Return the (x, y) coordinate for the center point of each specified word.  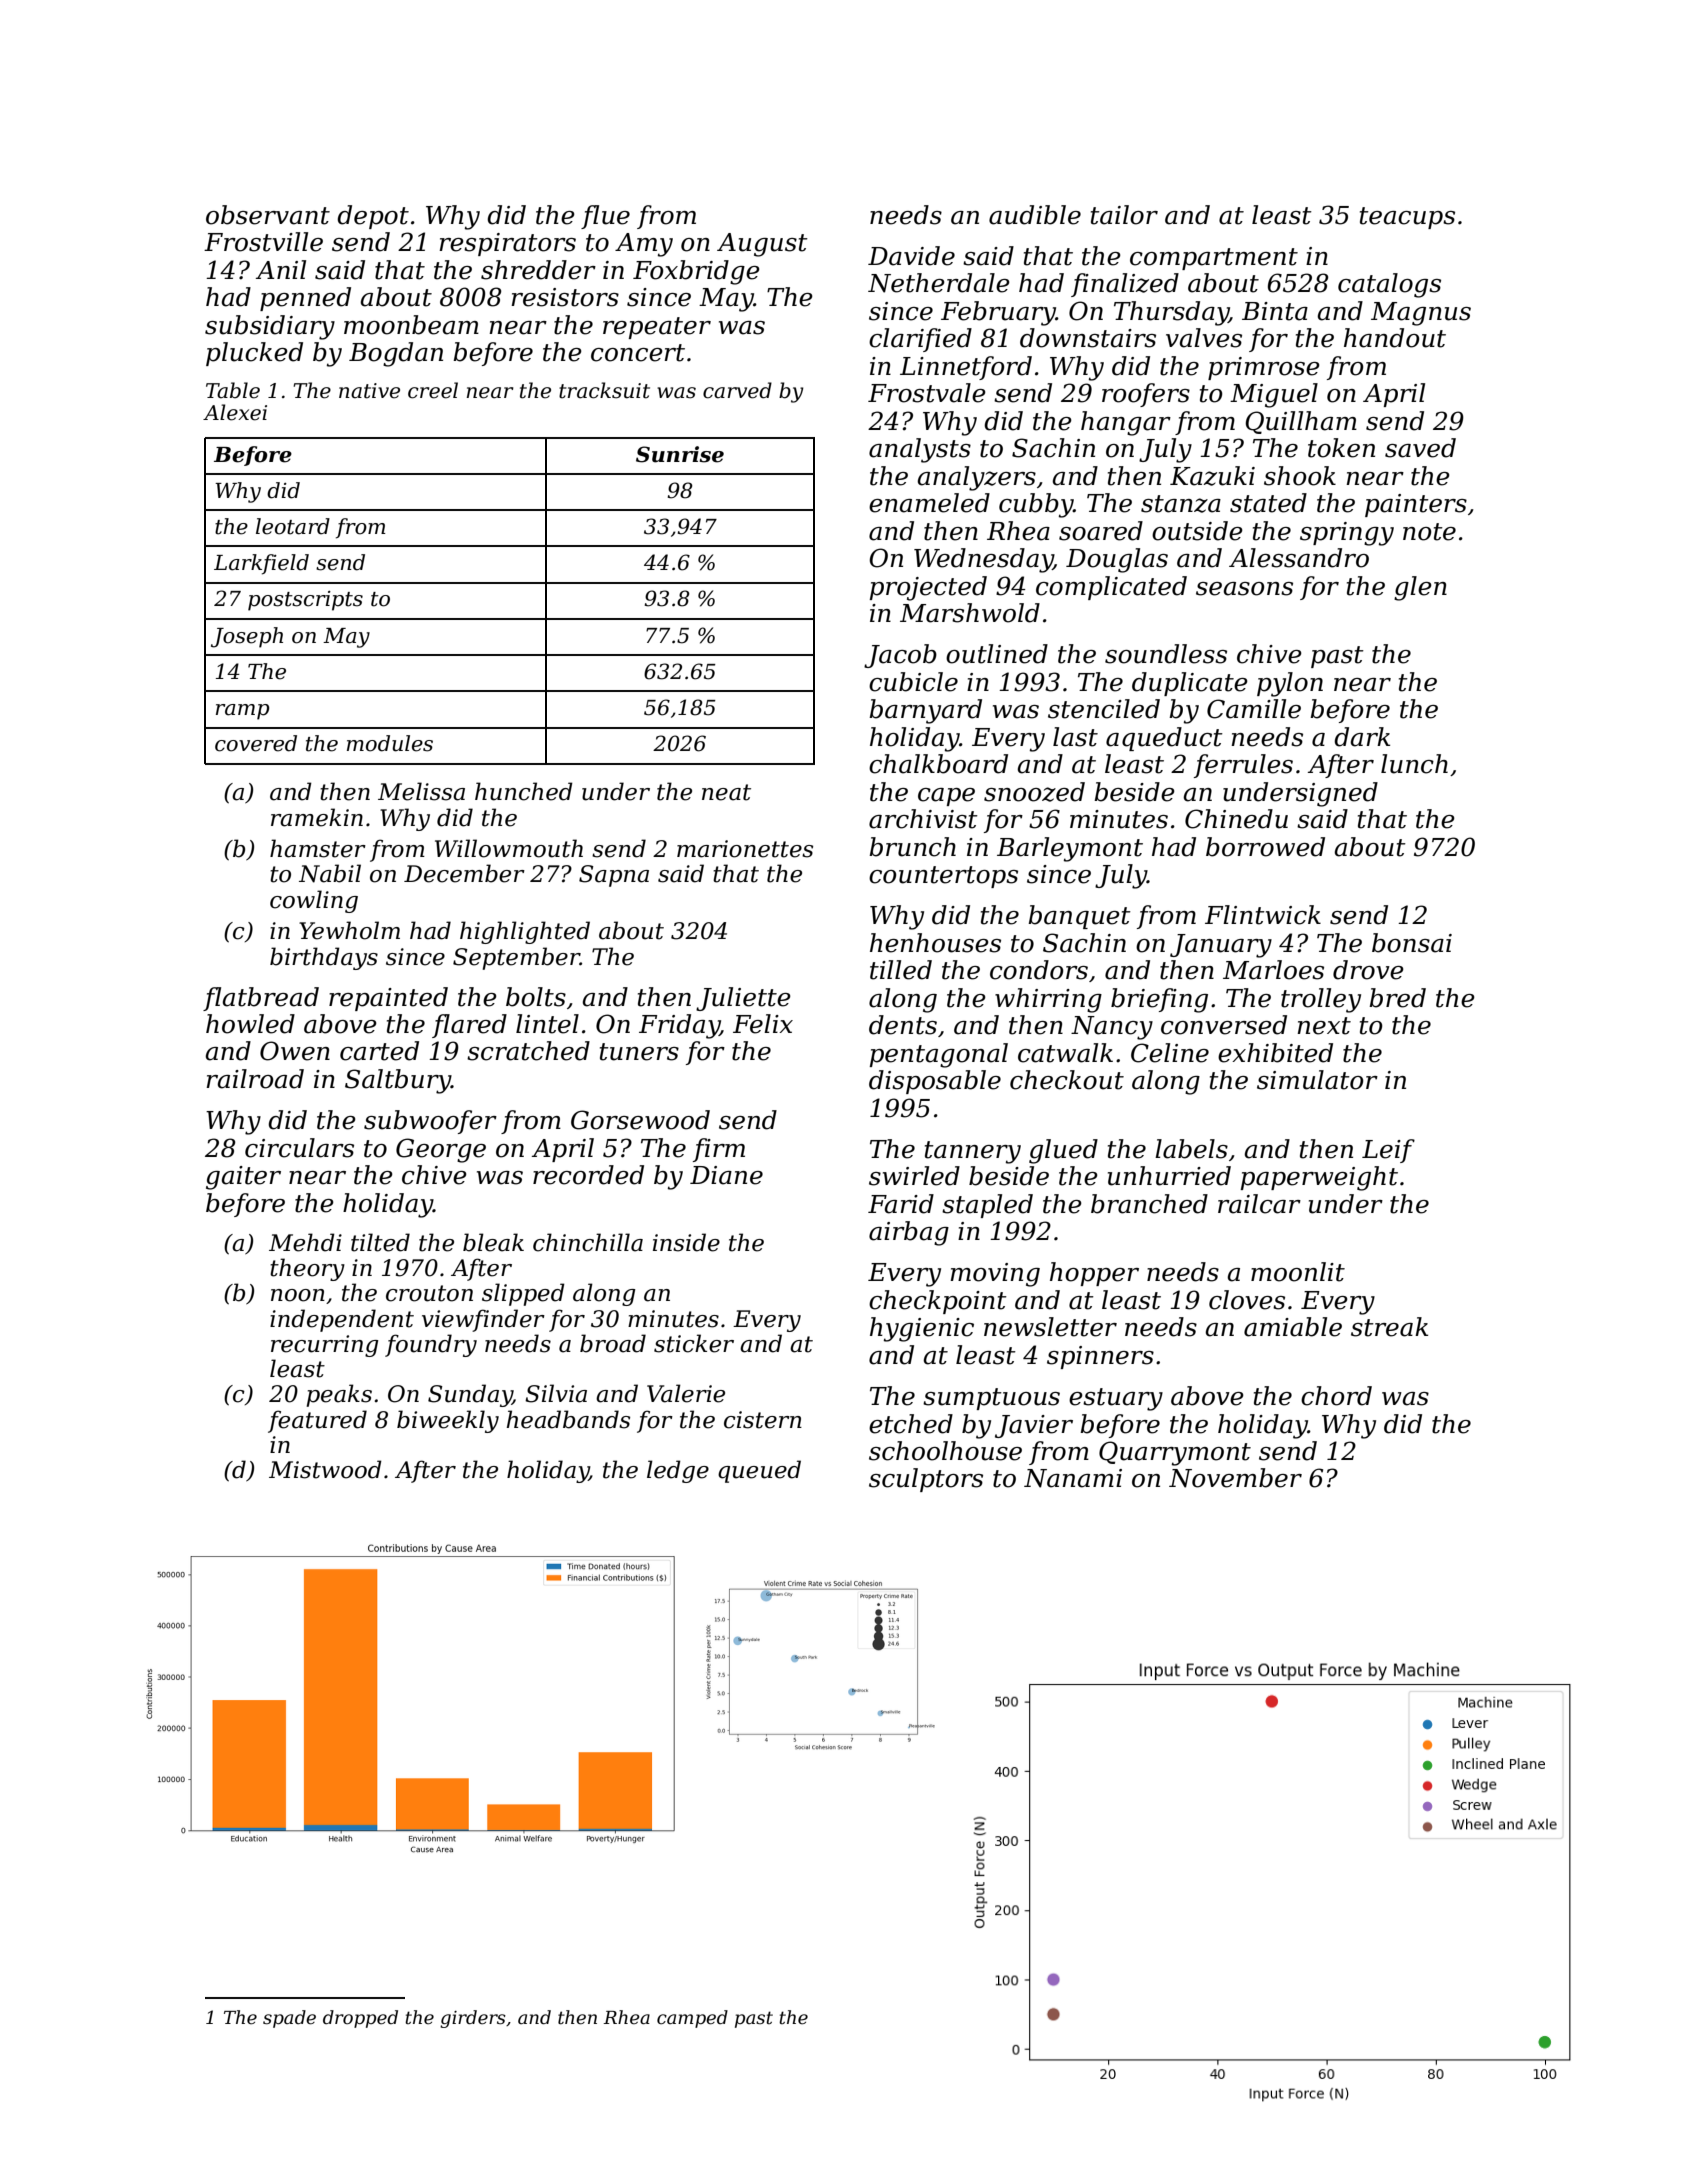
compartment (1214, 259)
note (1429, 532)
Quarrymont (1175, 1453)
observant (268, 215)
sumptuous (991, 1399)
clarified (920, 340)
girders (473, 2019)
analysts (920, 450)
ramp (242, 712)
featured (317, 1421)
